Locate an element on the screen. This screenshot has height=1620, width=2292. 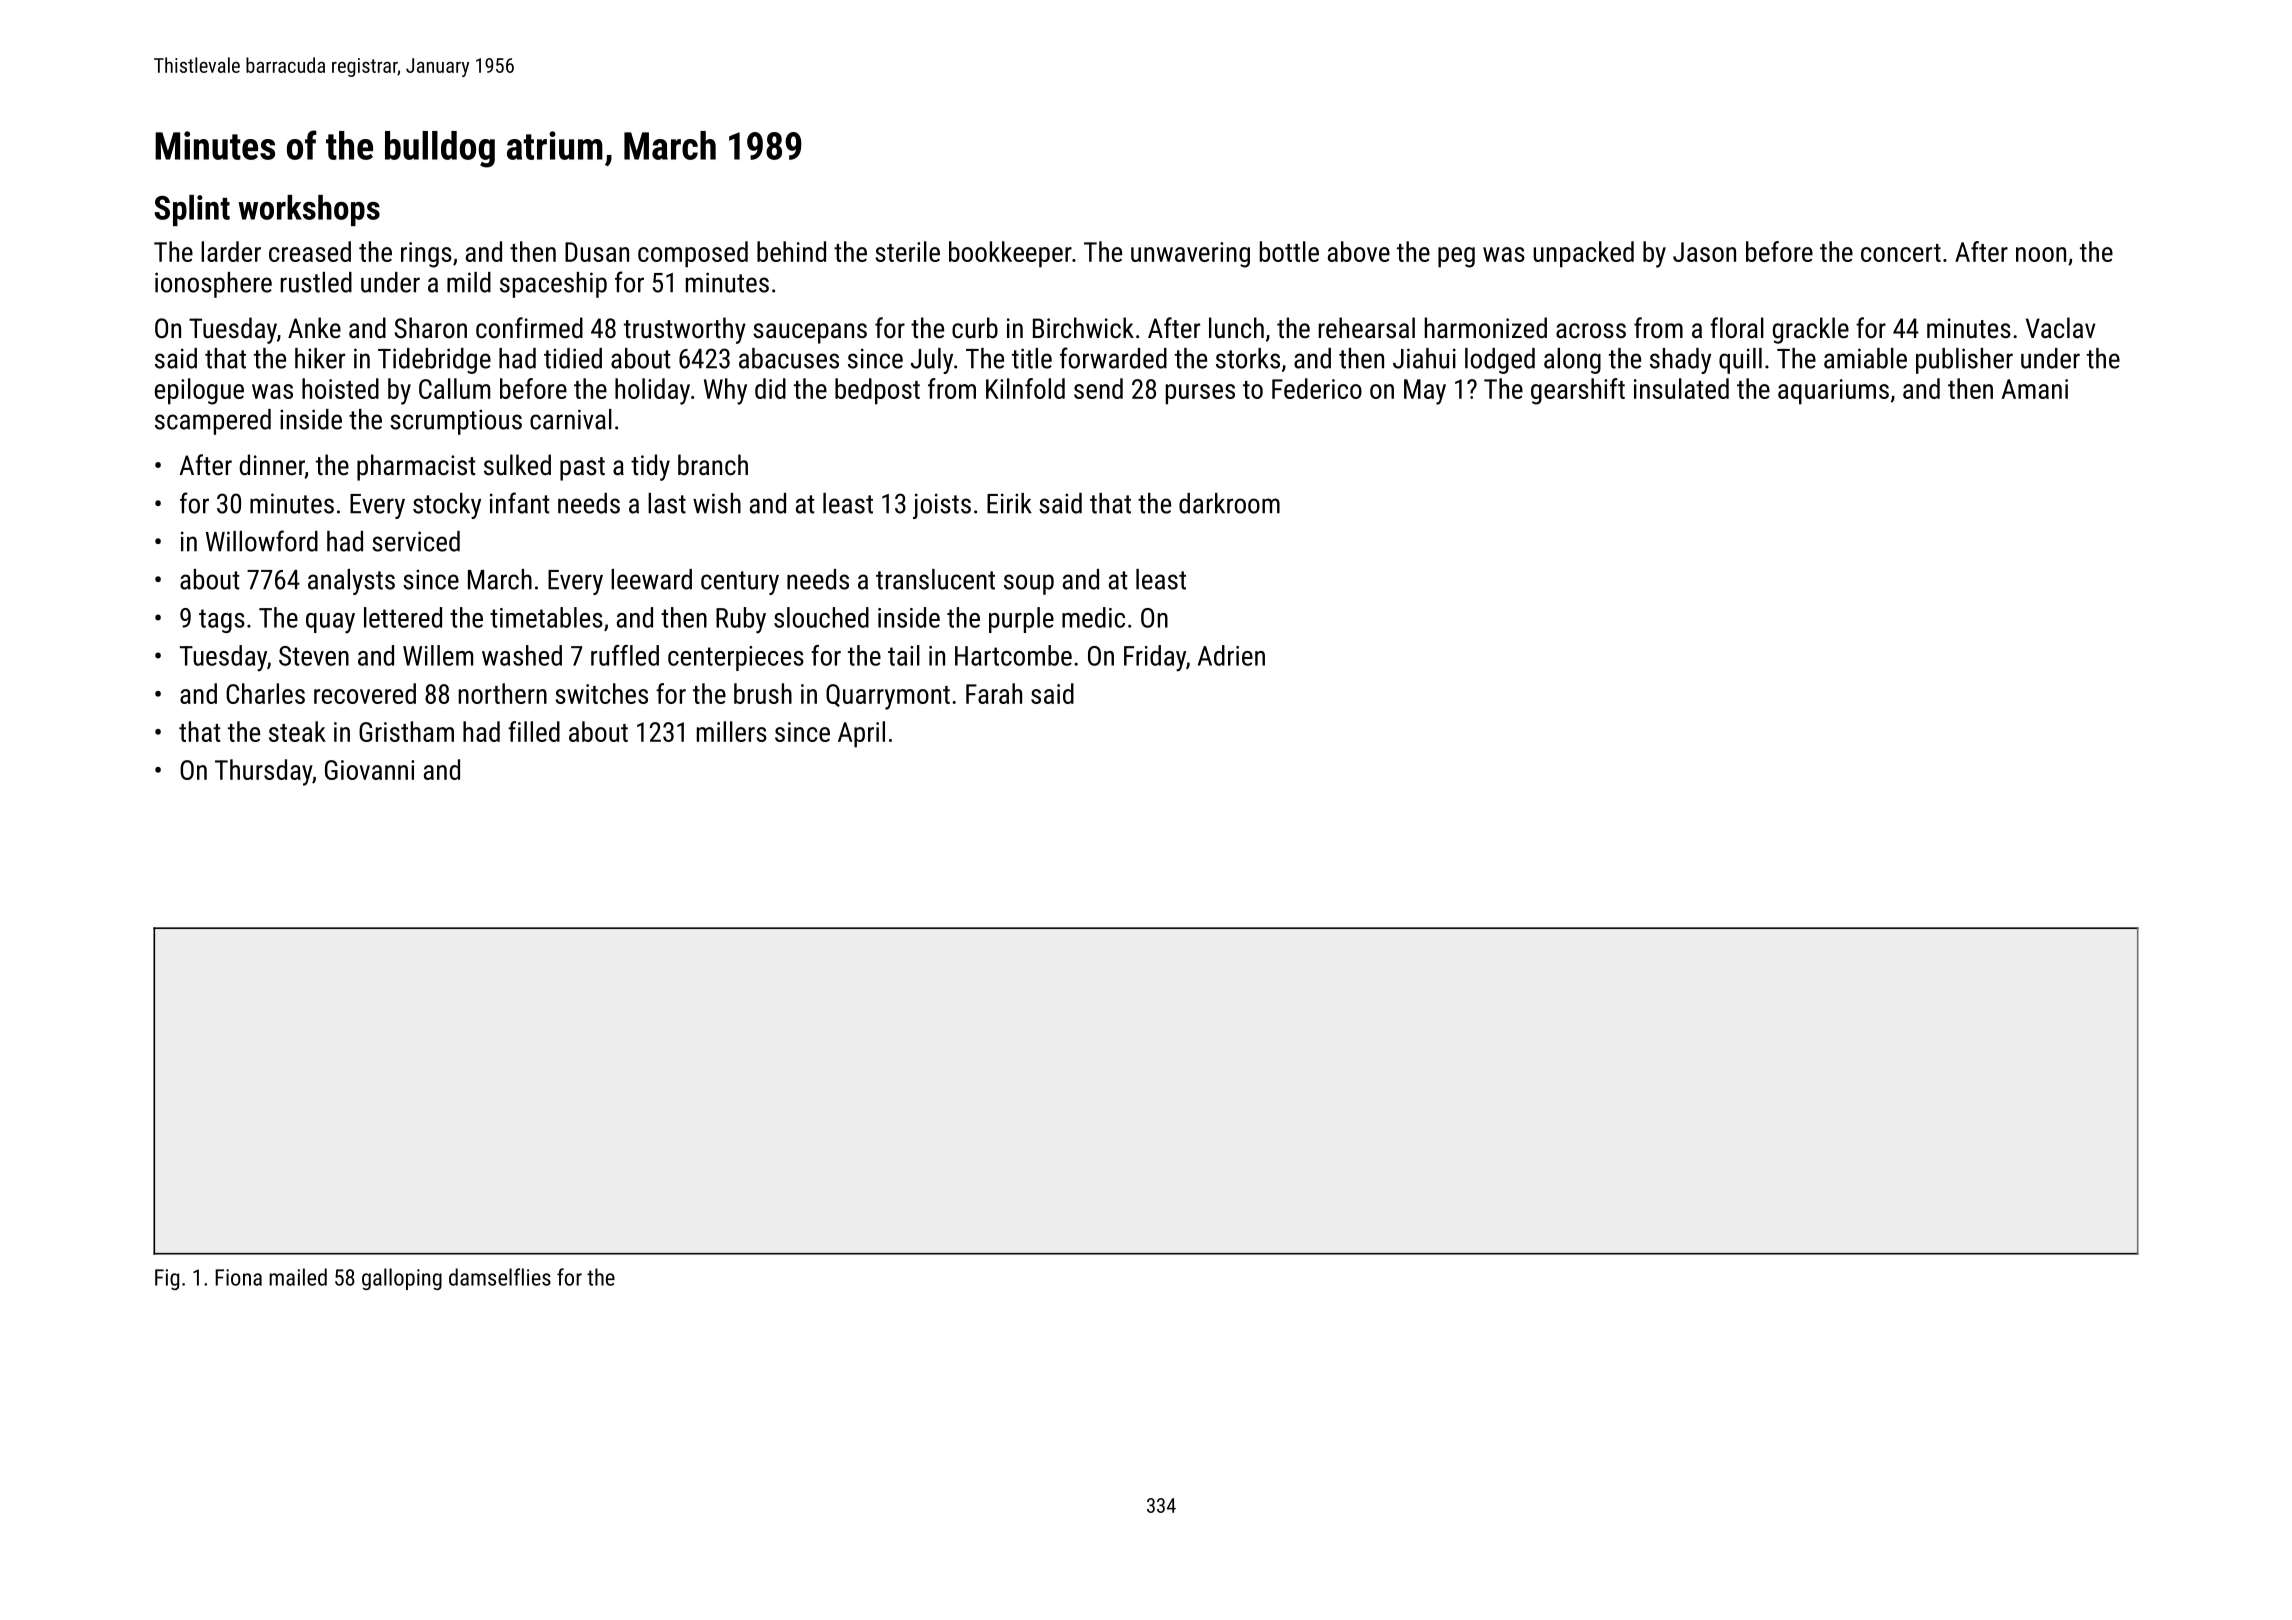
damselflies is located at coordinates (500, 1277).
